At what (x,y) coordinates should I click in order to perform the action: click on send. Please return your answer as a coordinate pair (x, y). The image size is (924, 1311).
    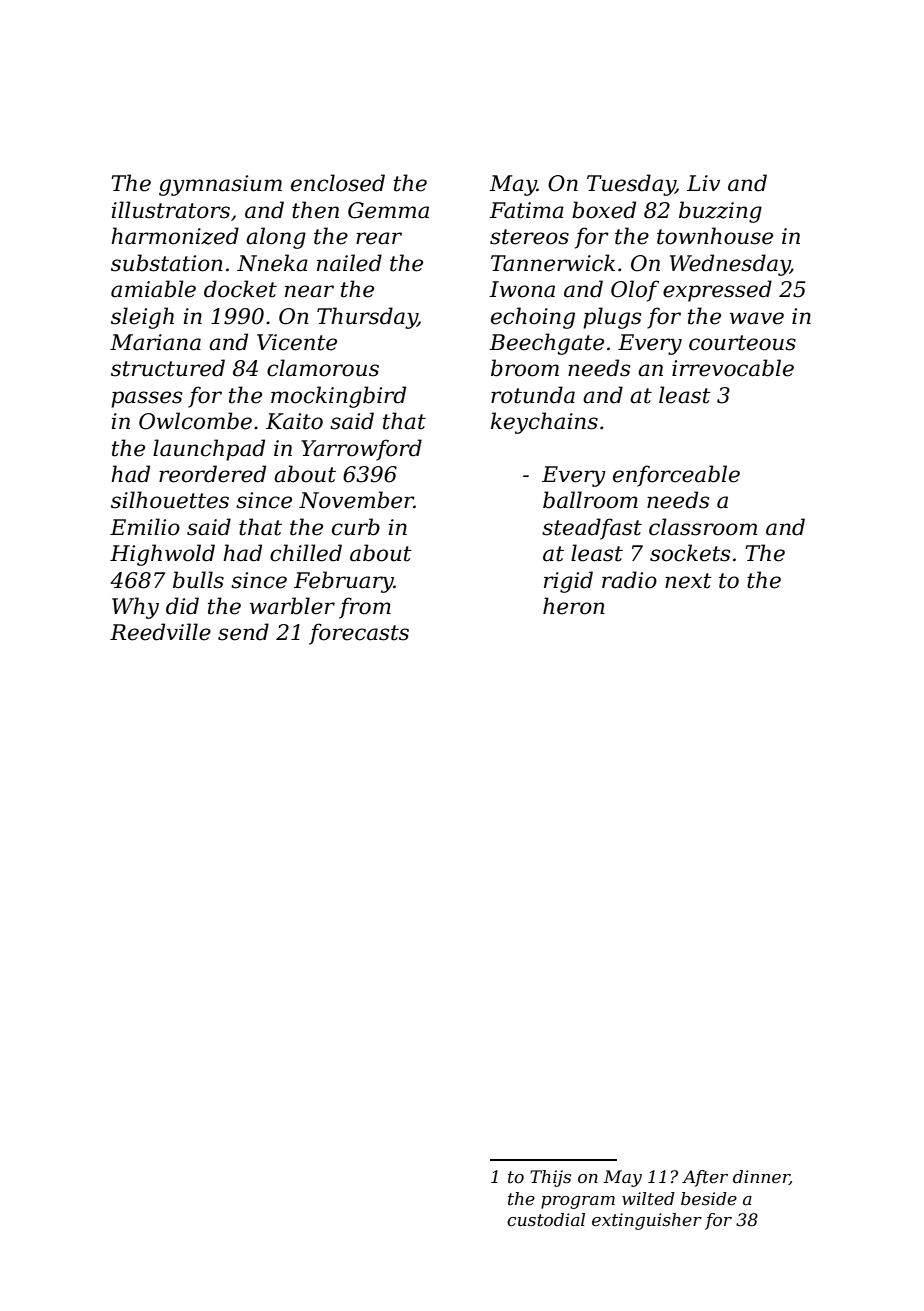
    Looking at the image, I should click on (243, 632).
